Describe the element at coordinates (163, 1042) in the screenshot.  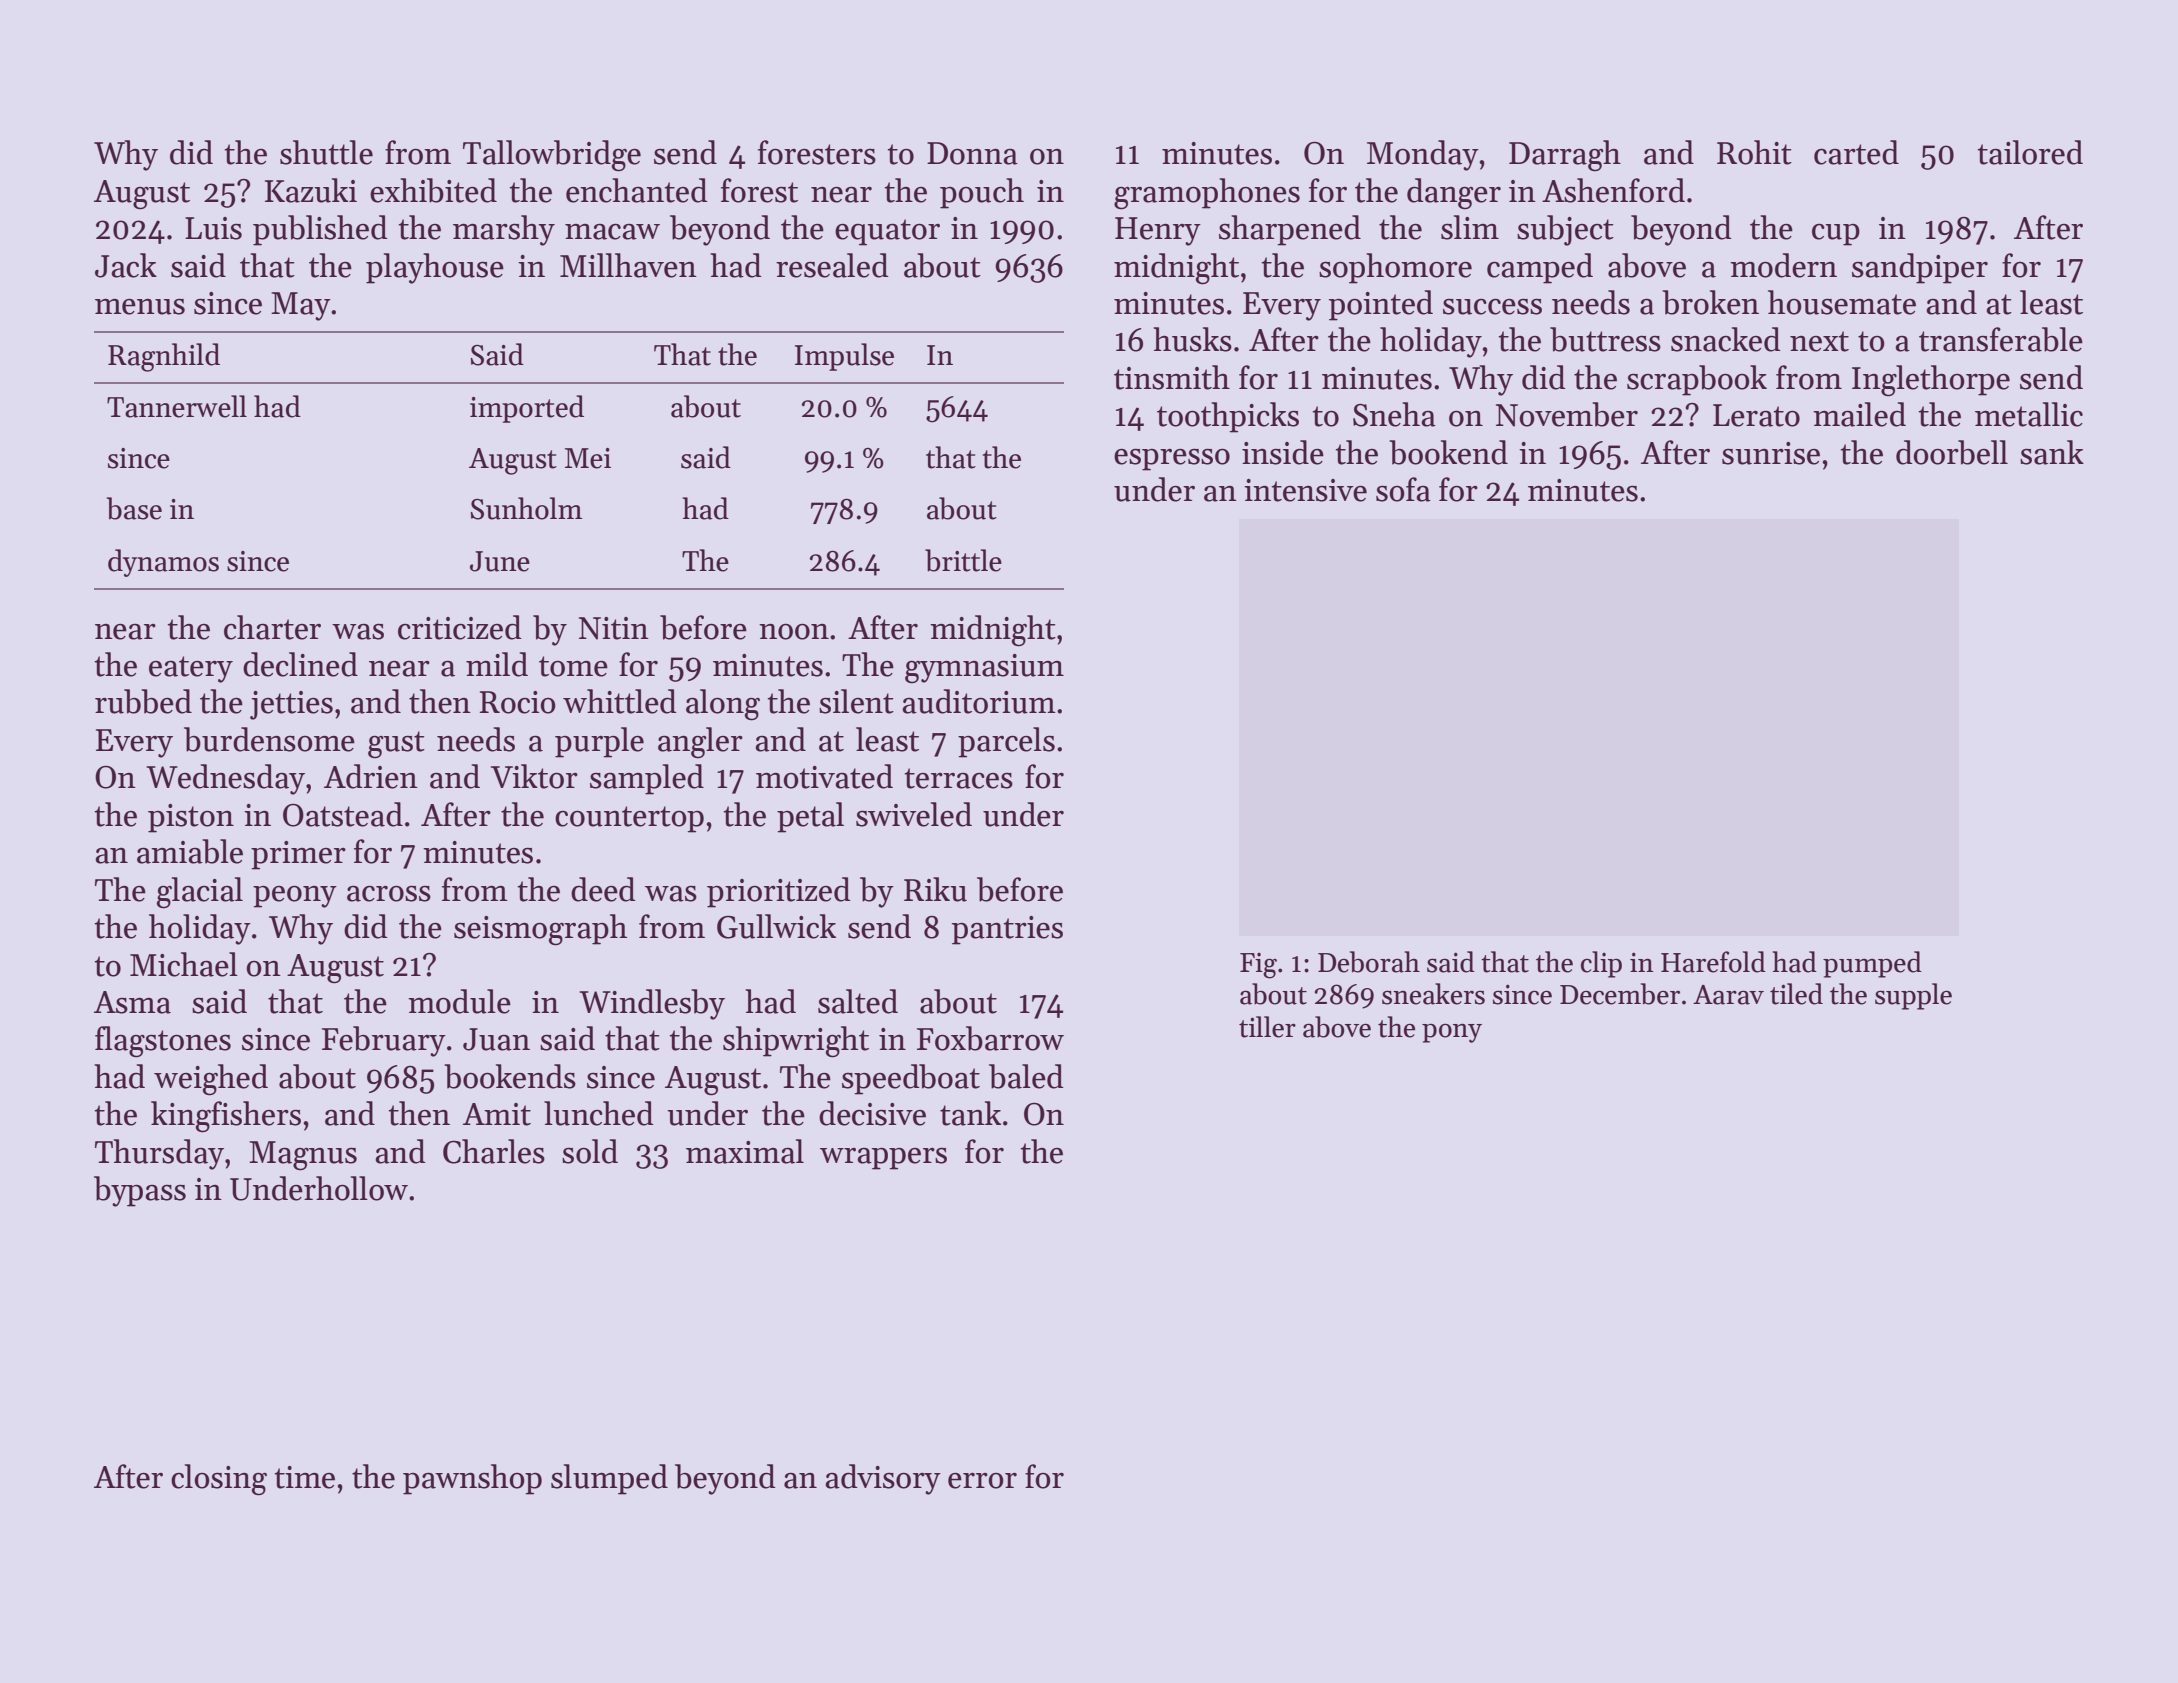
I see `flagstones` at that location.
